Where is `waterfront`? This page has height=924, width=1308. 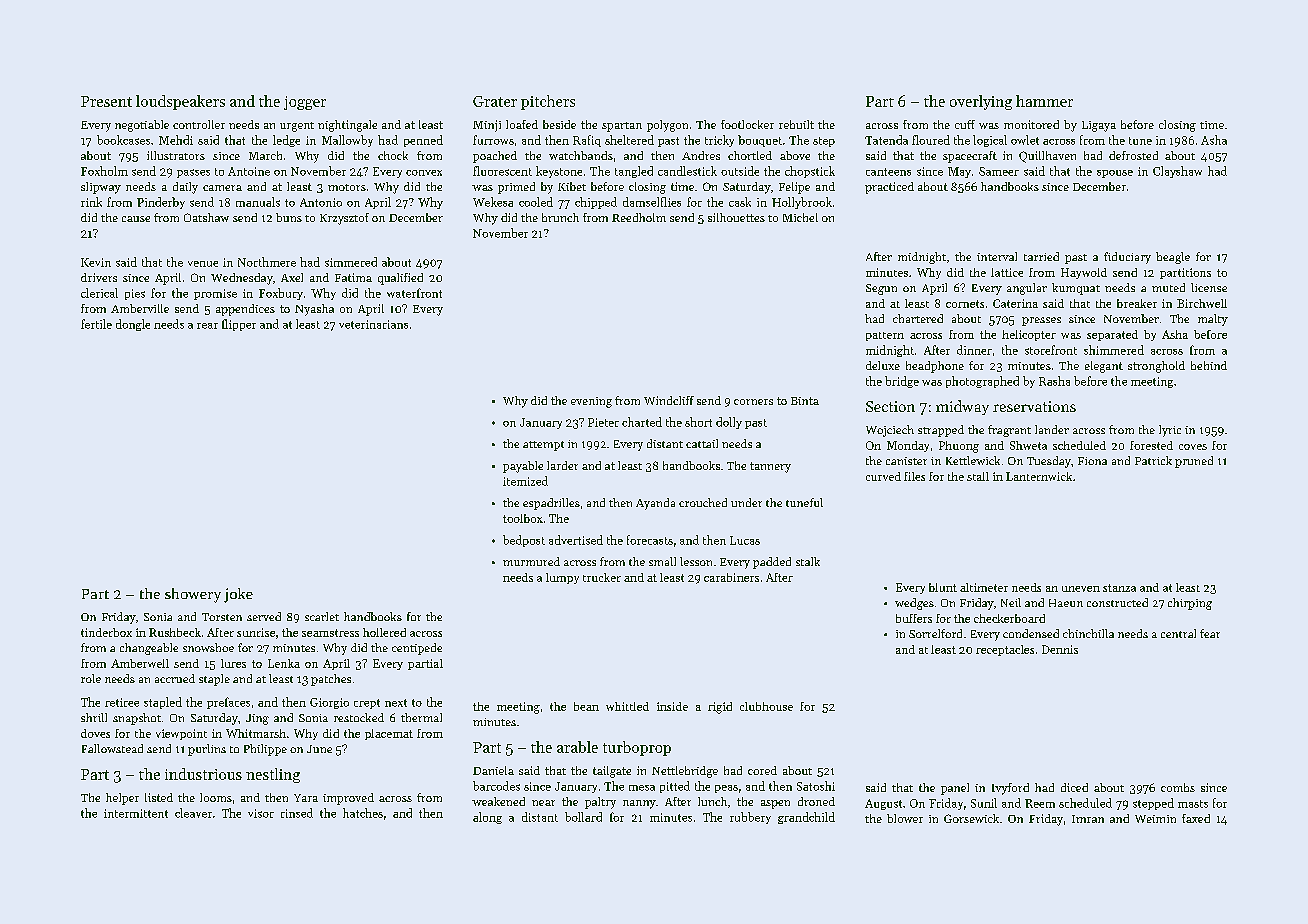
waterfront is located at coordinates (414, 293).
